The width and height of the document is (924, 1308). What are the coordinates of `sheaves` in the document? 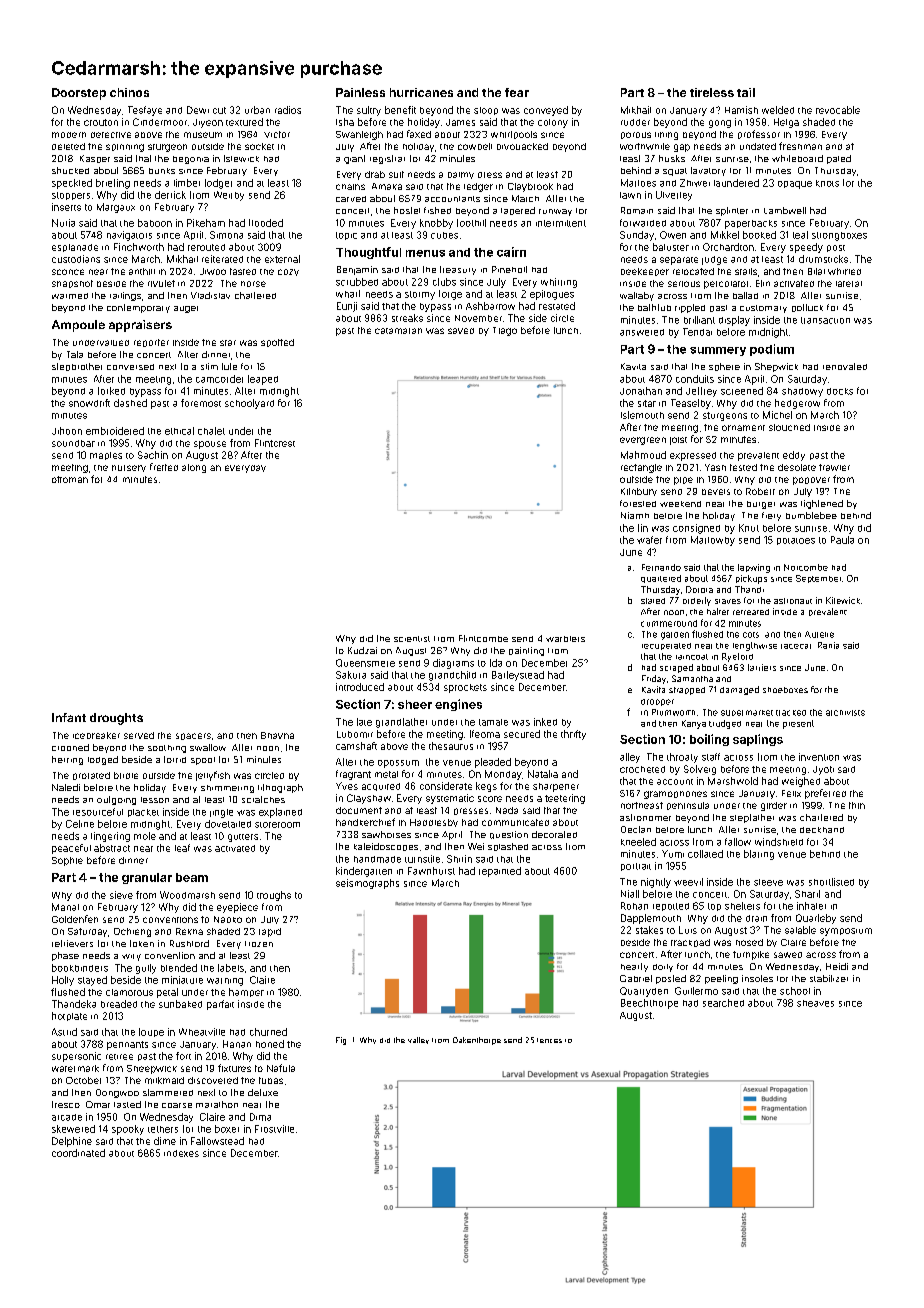 It's located at (815, 1003).
